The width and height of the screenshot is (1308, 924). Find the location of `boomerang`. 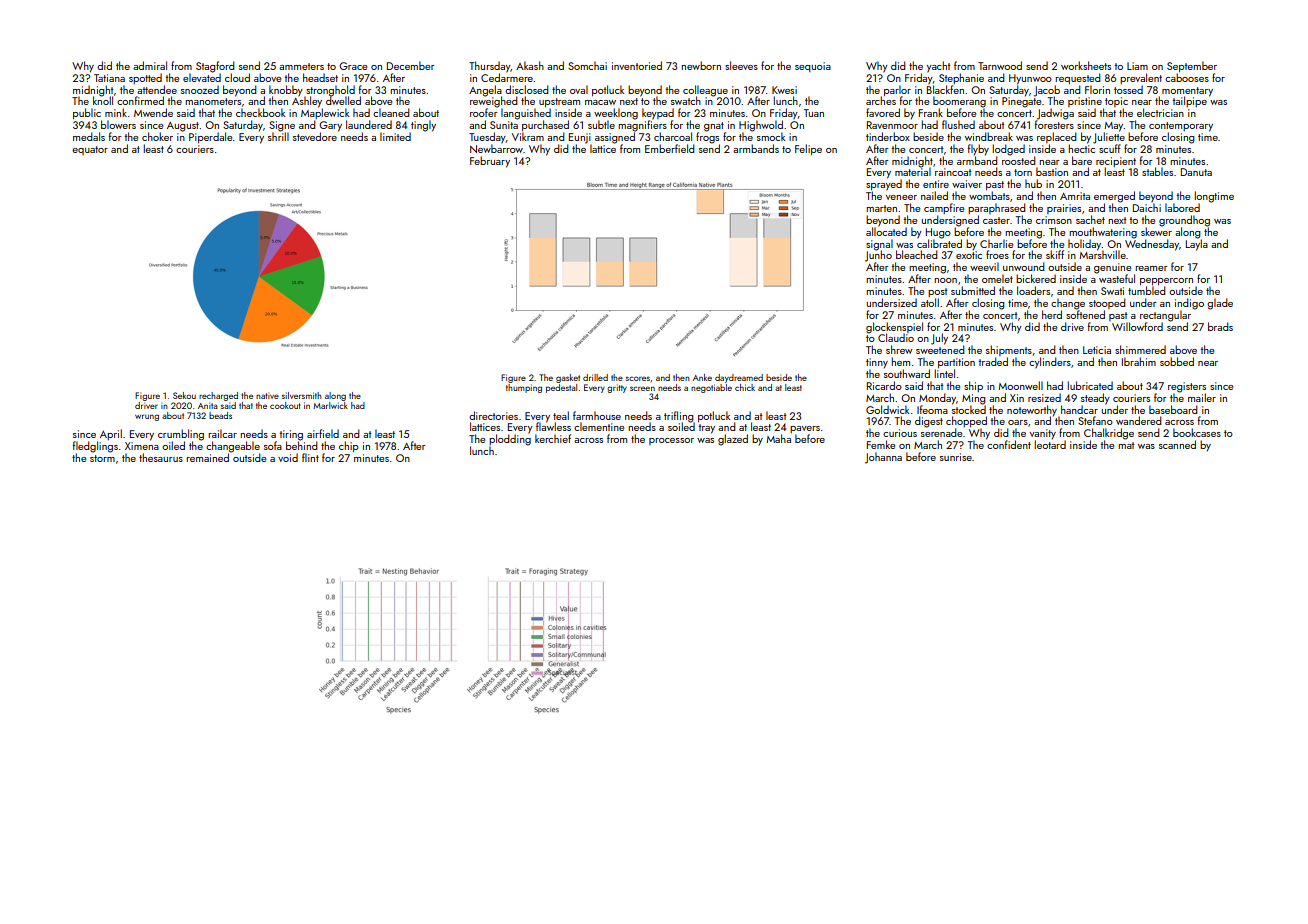

boomerang is located at coordinates (959, 102).
